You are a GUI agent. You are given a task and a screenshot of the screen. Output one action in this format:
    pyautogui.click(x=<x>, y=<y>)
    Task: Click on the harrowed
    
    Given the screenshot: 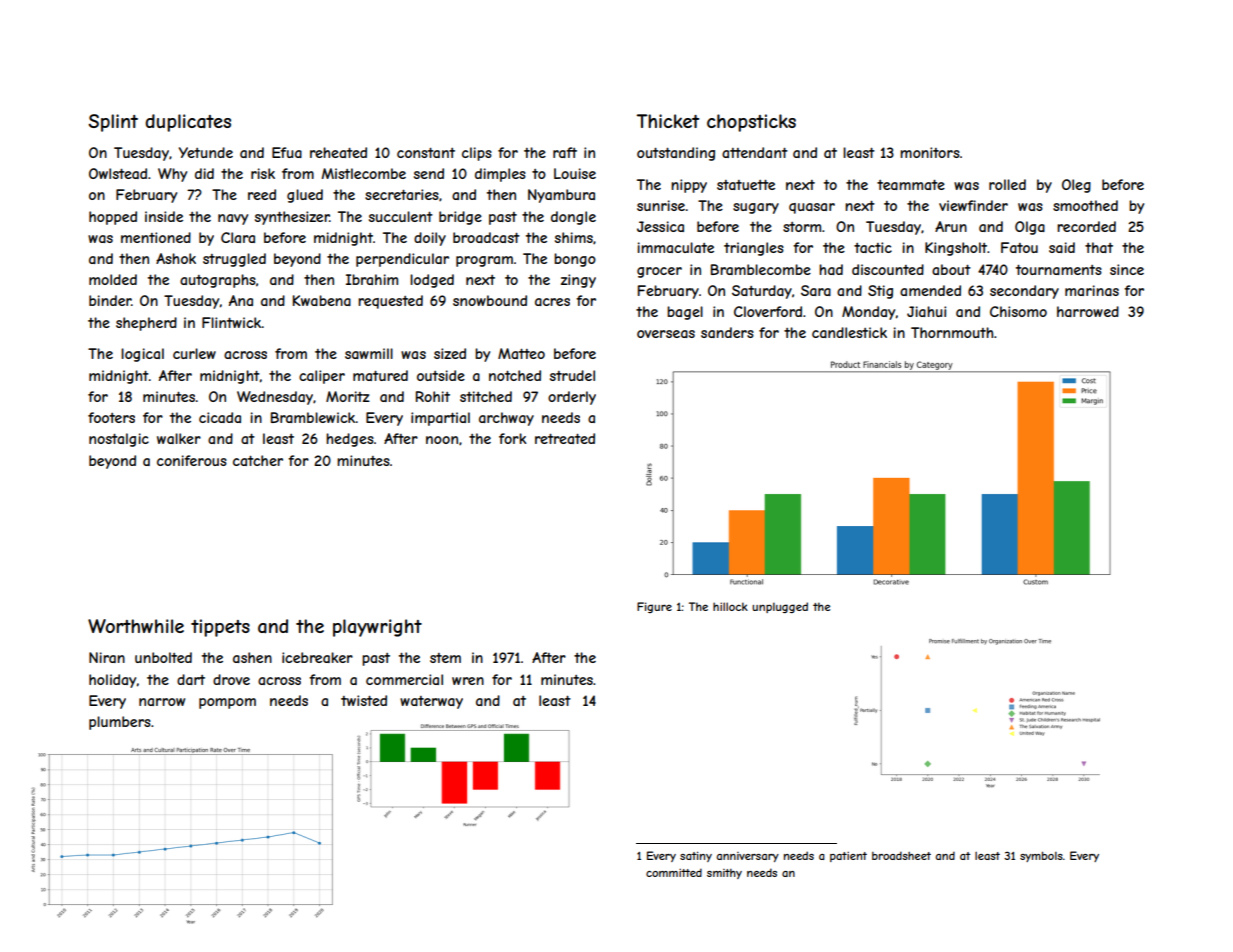 What is the action you would take?
    pyautogui.click(x=1088, y=311)
